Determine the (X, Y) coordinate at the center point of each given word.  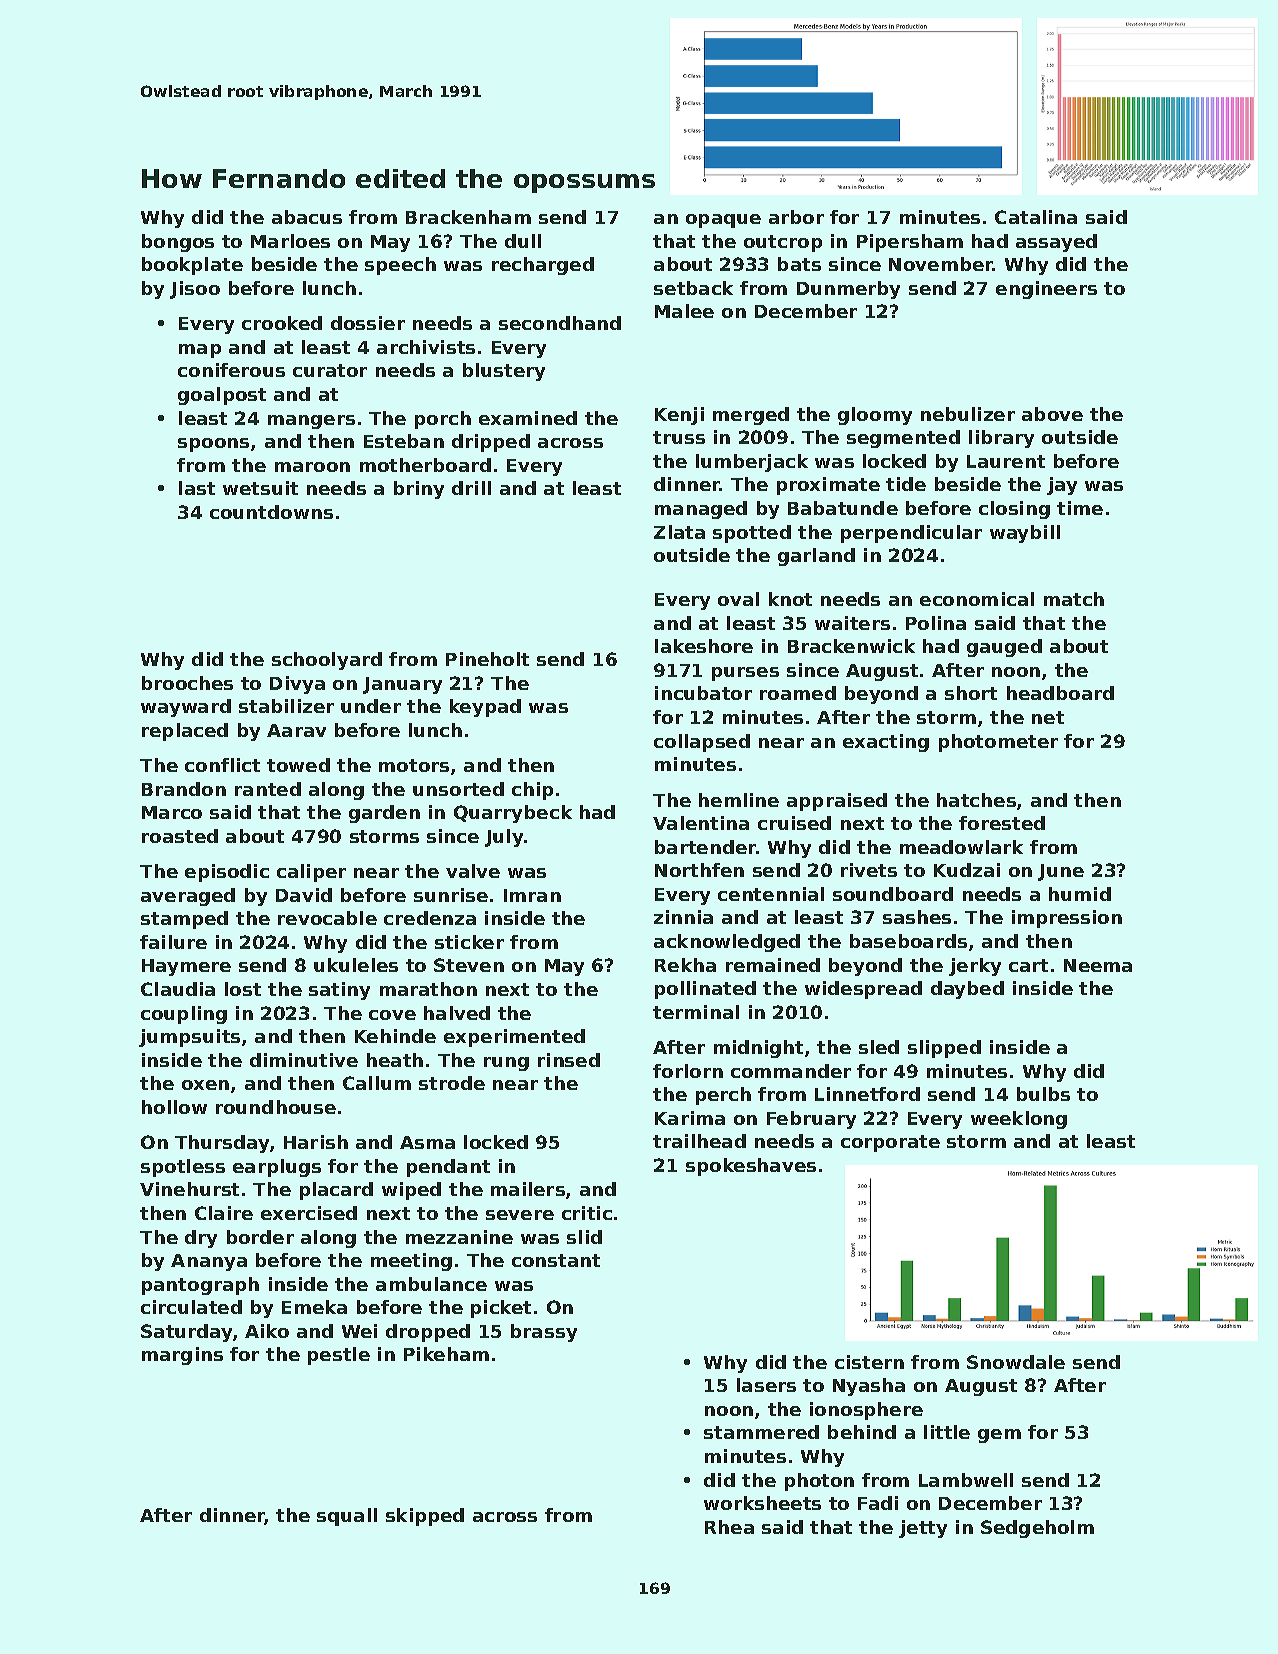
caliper (311, 873)
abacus (307, 217)
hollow (174, 1107)
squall (347, 1517)
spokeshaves (751, 1167)
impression (1067, 919)
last (197, 488)
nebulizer (968, 414)
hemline (739, 800)
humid (1080, 894)
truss (679, 437)
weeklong (1019, 1120)
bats (799, 264)
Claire (224, 1213)
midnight (758, 1049)
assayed (1056, 243)
